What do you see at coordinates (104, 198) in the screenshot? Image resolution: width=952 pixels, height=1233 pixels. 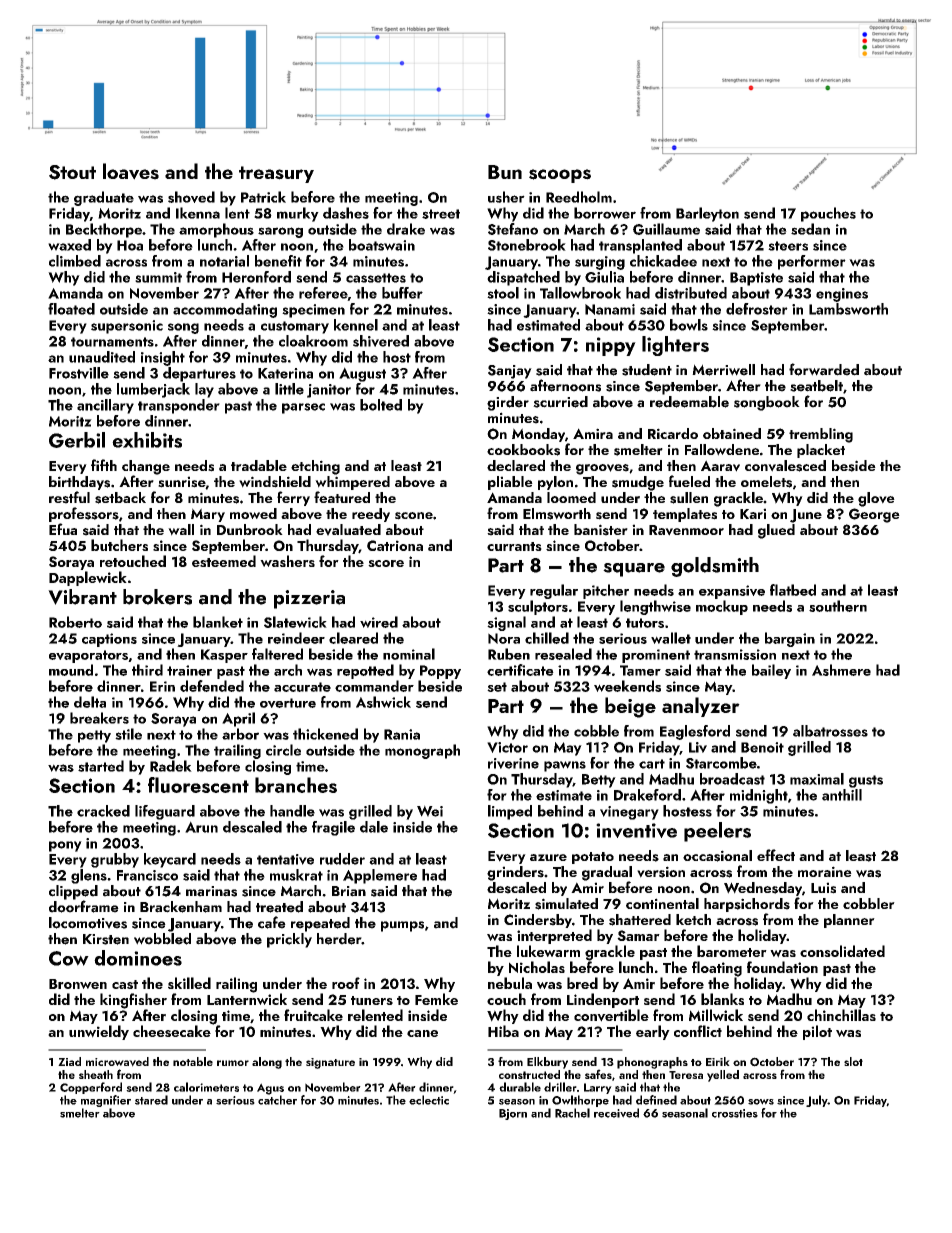 I see `graduate` at bounding box center [104, 198].
